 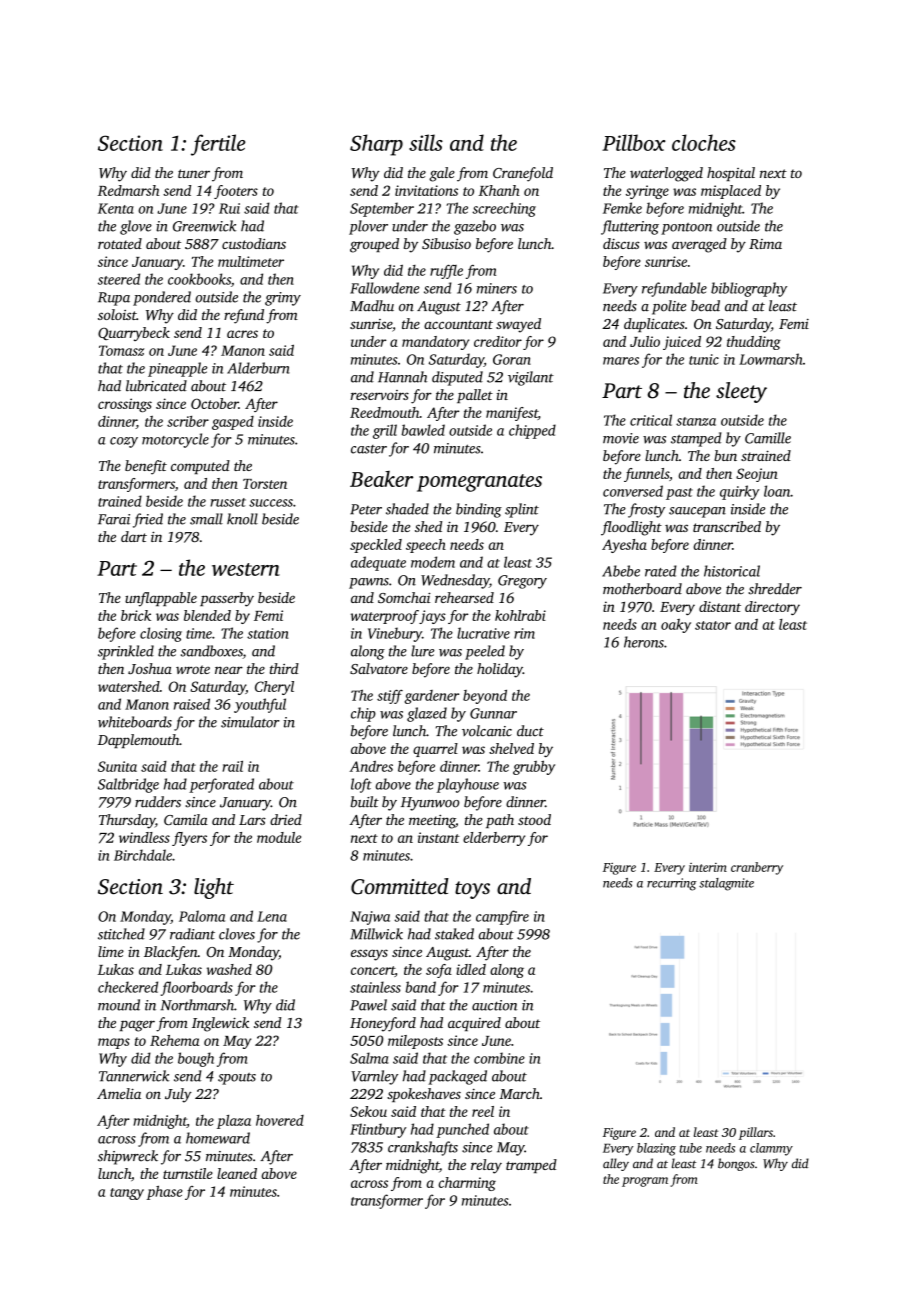 What do you see at coordinates (534, 819) in the document?
I see `stood` at bounding box center [534, 819].
